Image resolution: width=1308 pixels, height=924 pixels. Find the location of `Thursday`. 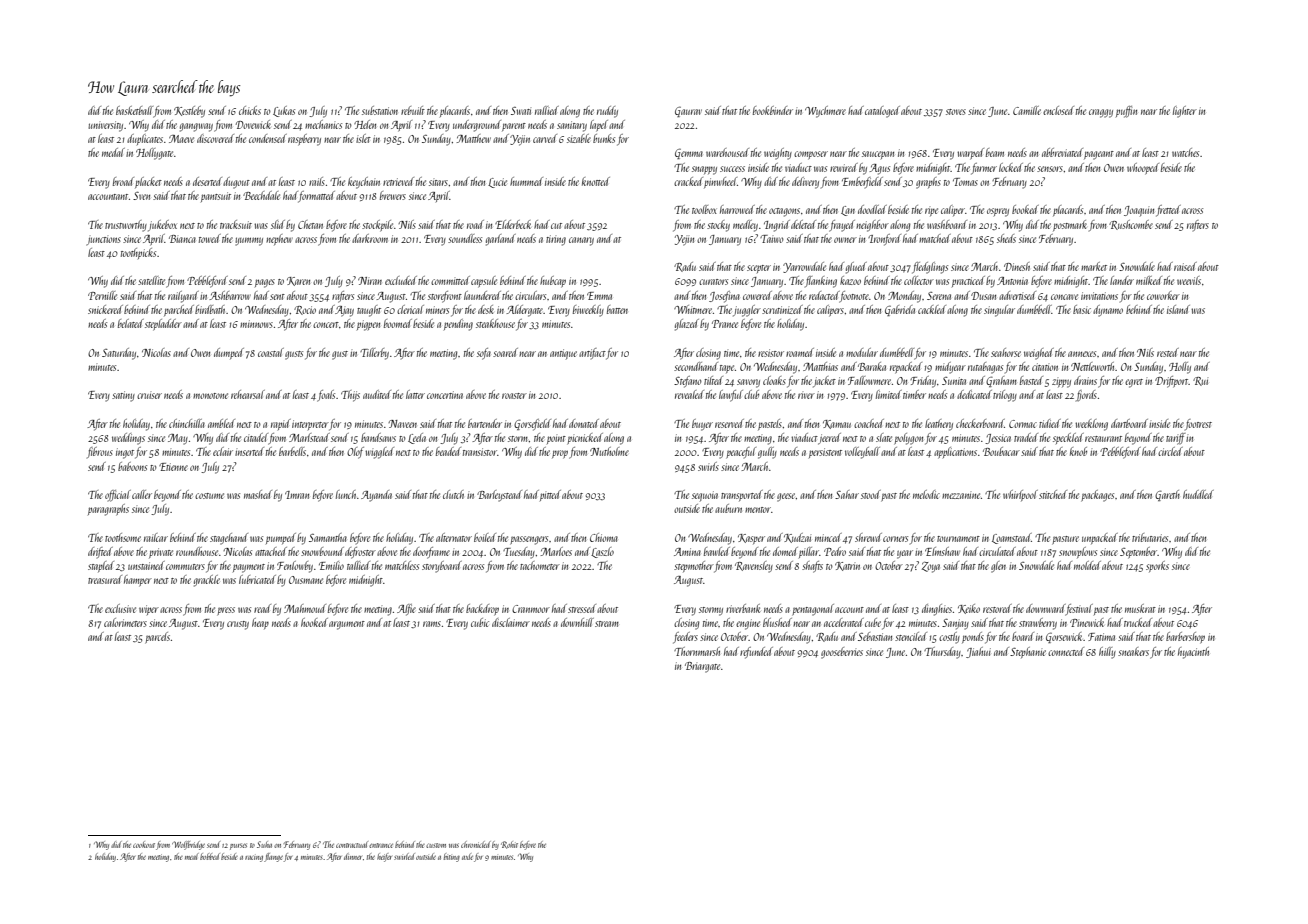

Thursday is located at coordinates (942, 653).
